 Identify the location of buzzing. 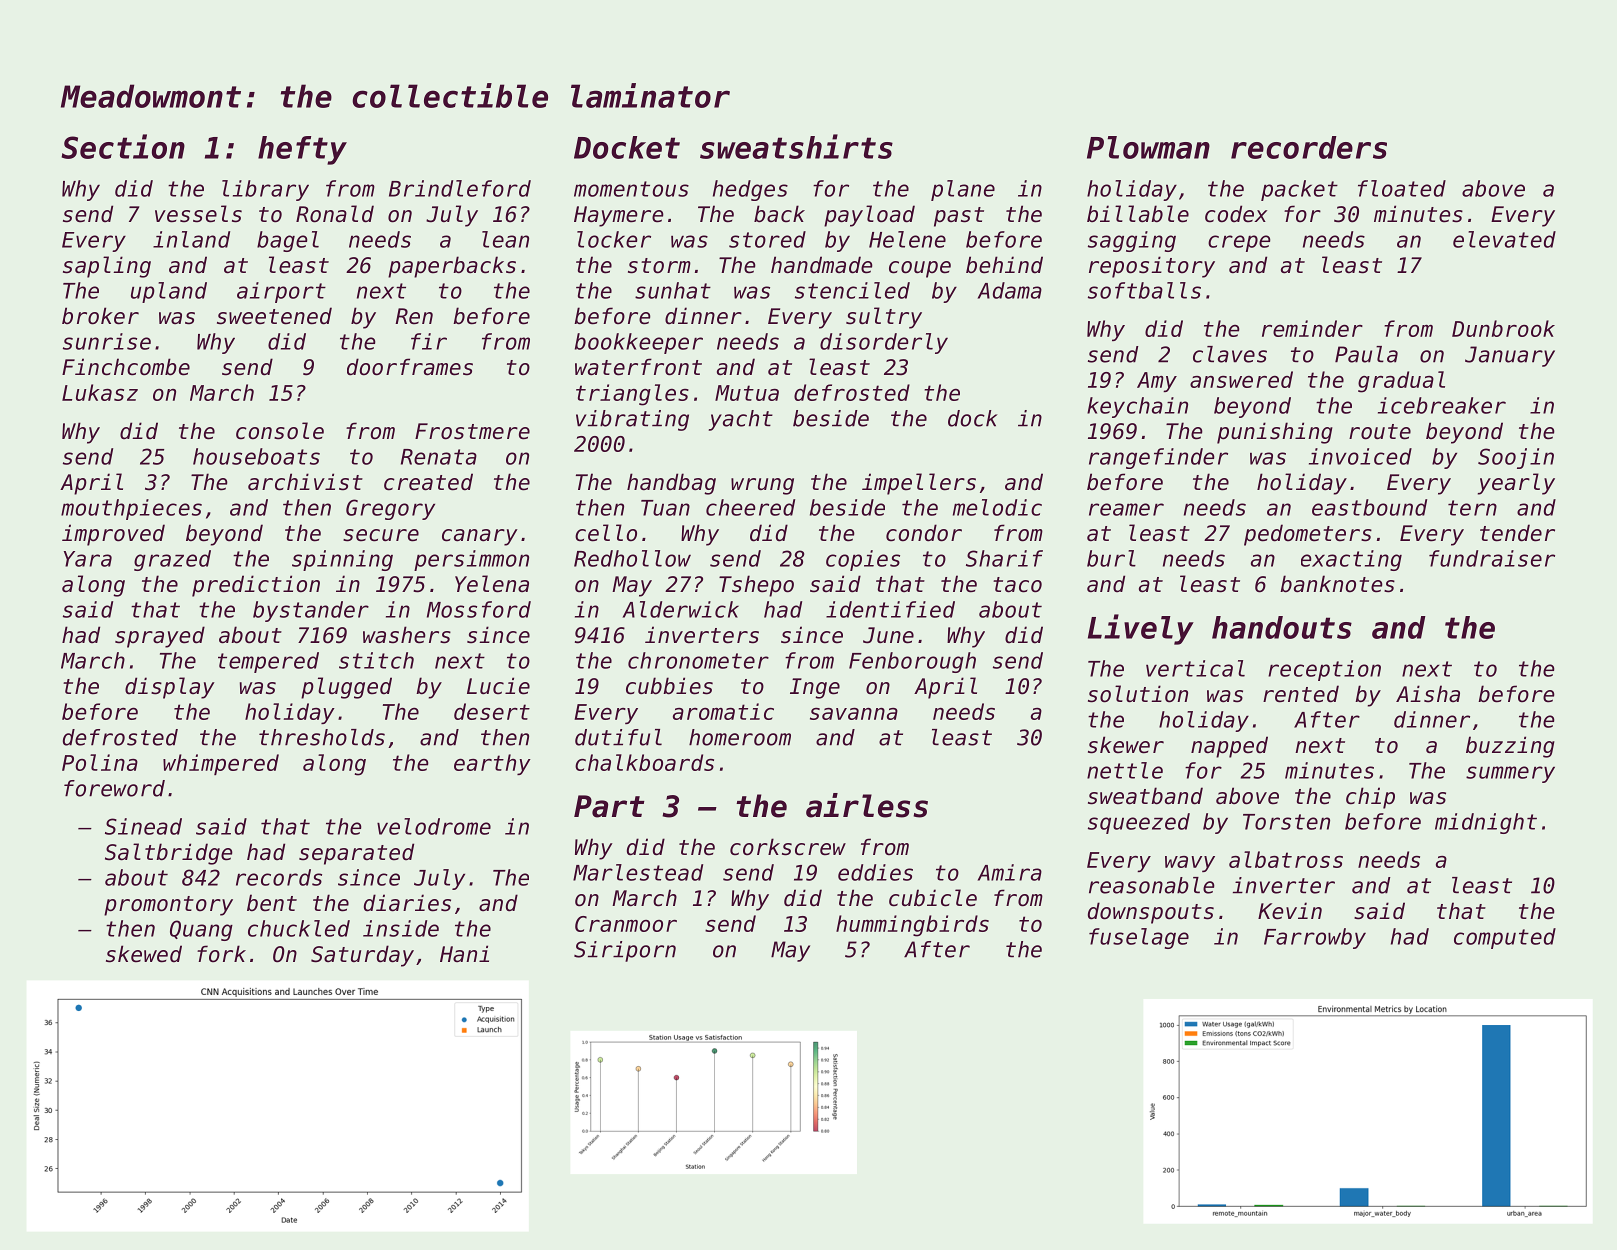
(1510, 747).
